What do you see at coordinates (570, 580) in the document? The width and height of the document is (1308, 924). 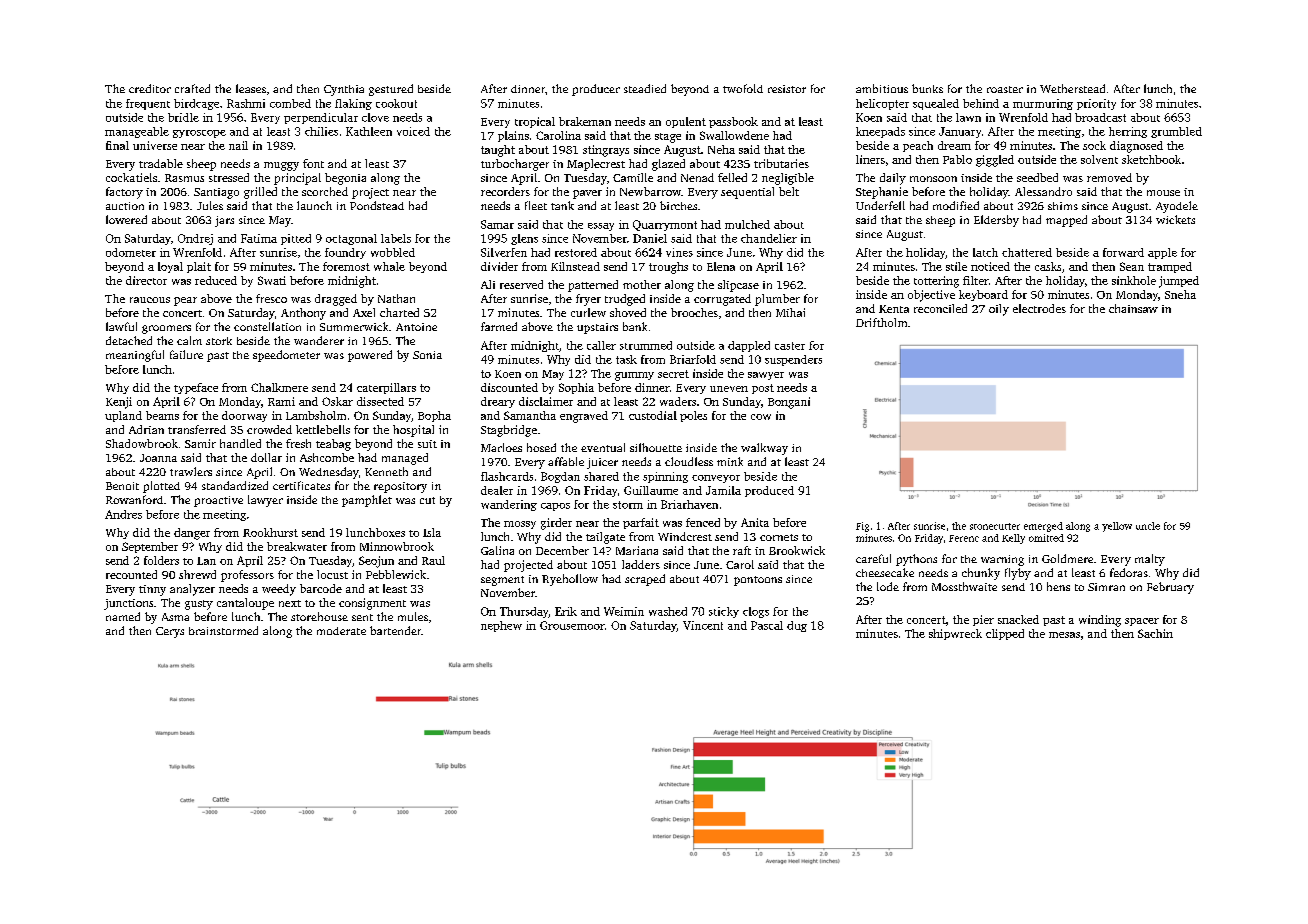 I see `Ryehollow` at bounding box center [570, 580].
